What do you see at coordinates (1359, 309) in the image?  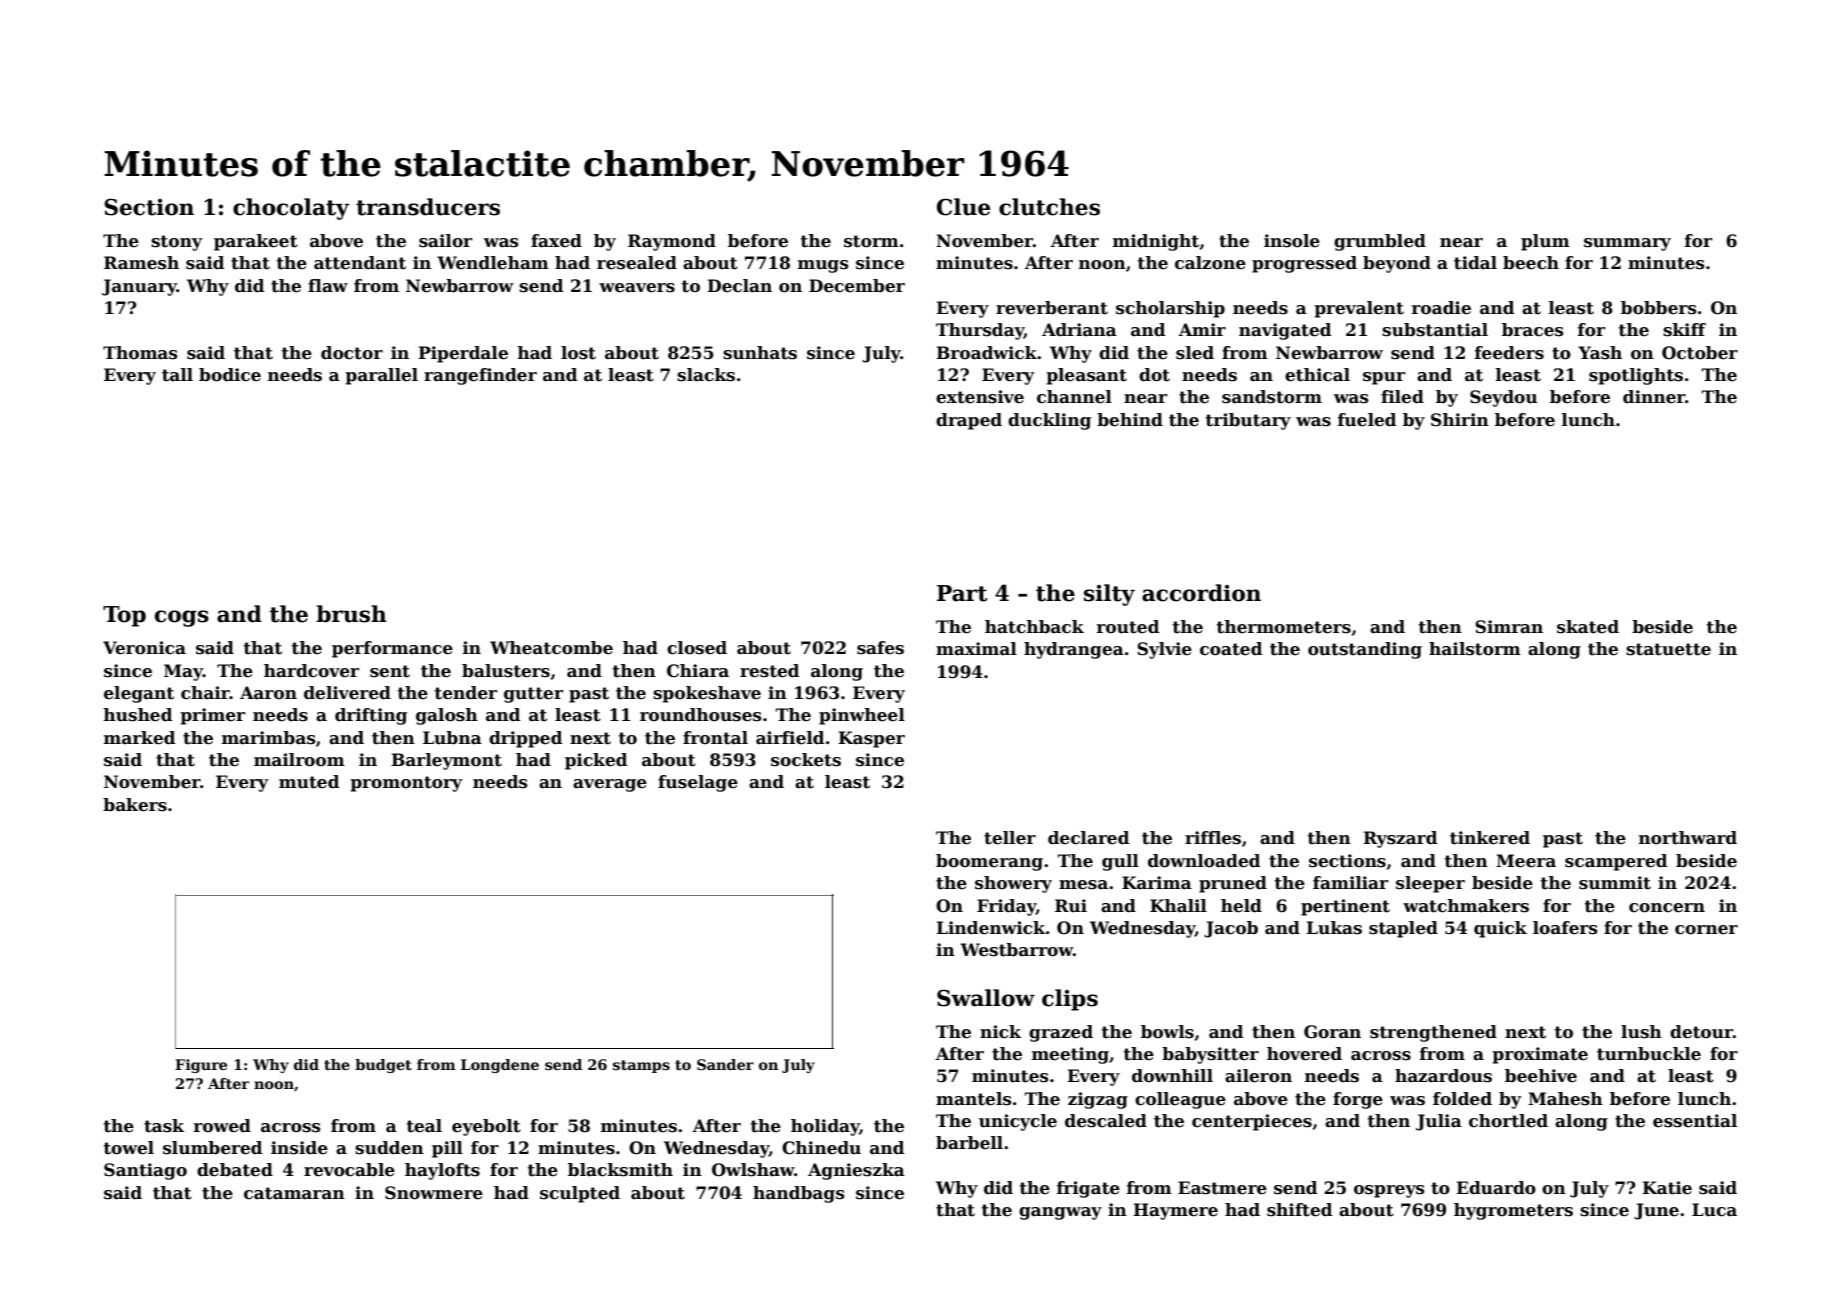 I see `prevalent` at bounding box center [1359, 309].
